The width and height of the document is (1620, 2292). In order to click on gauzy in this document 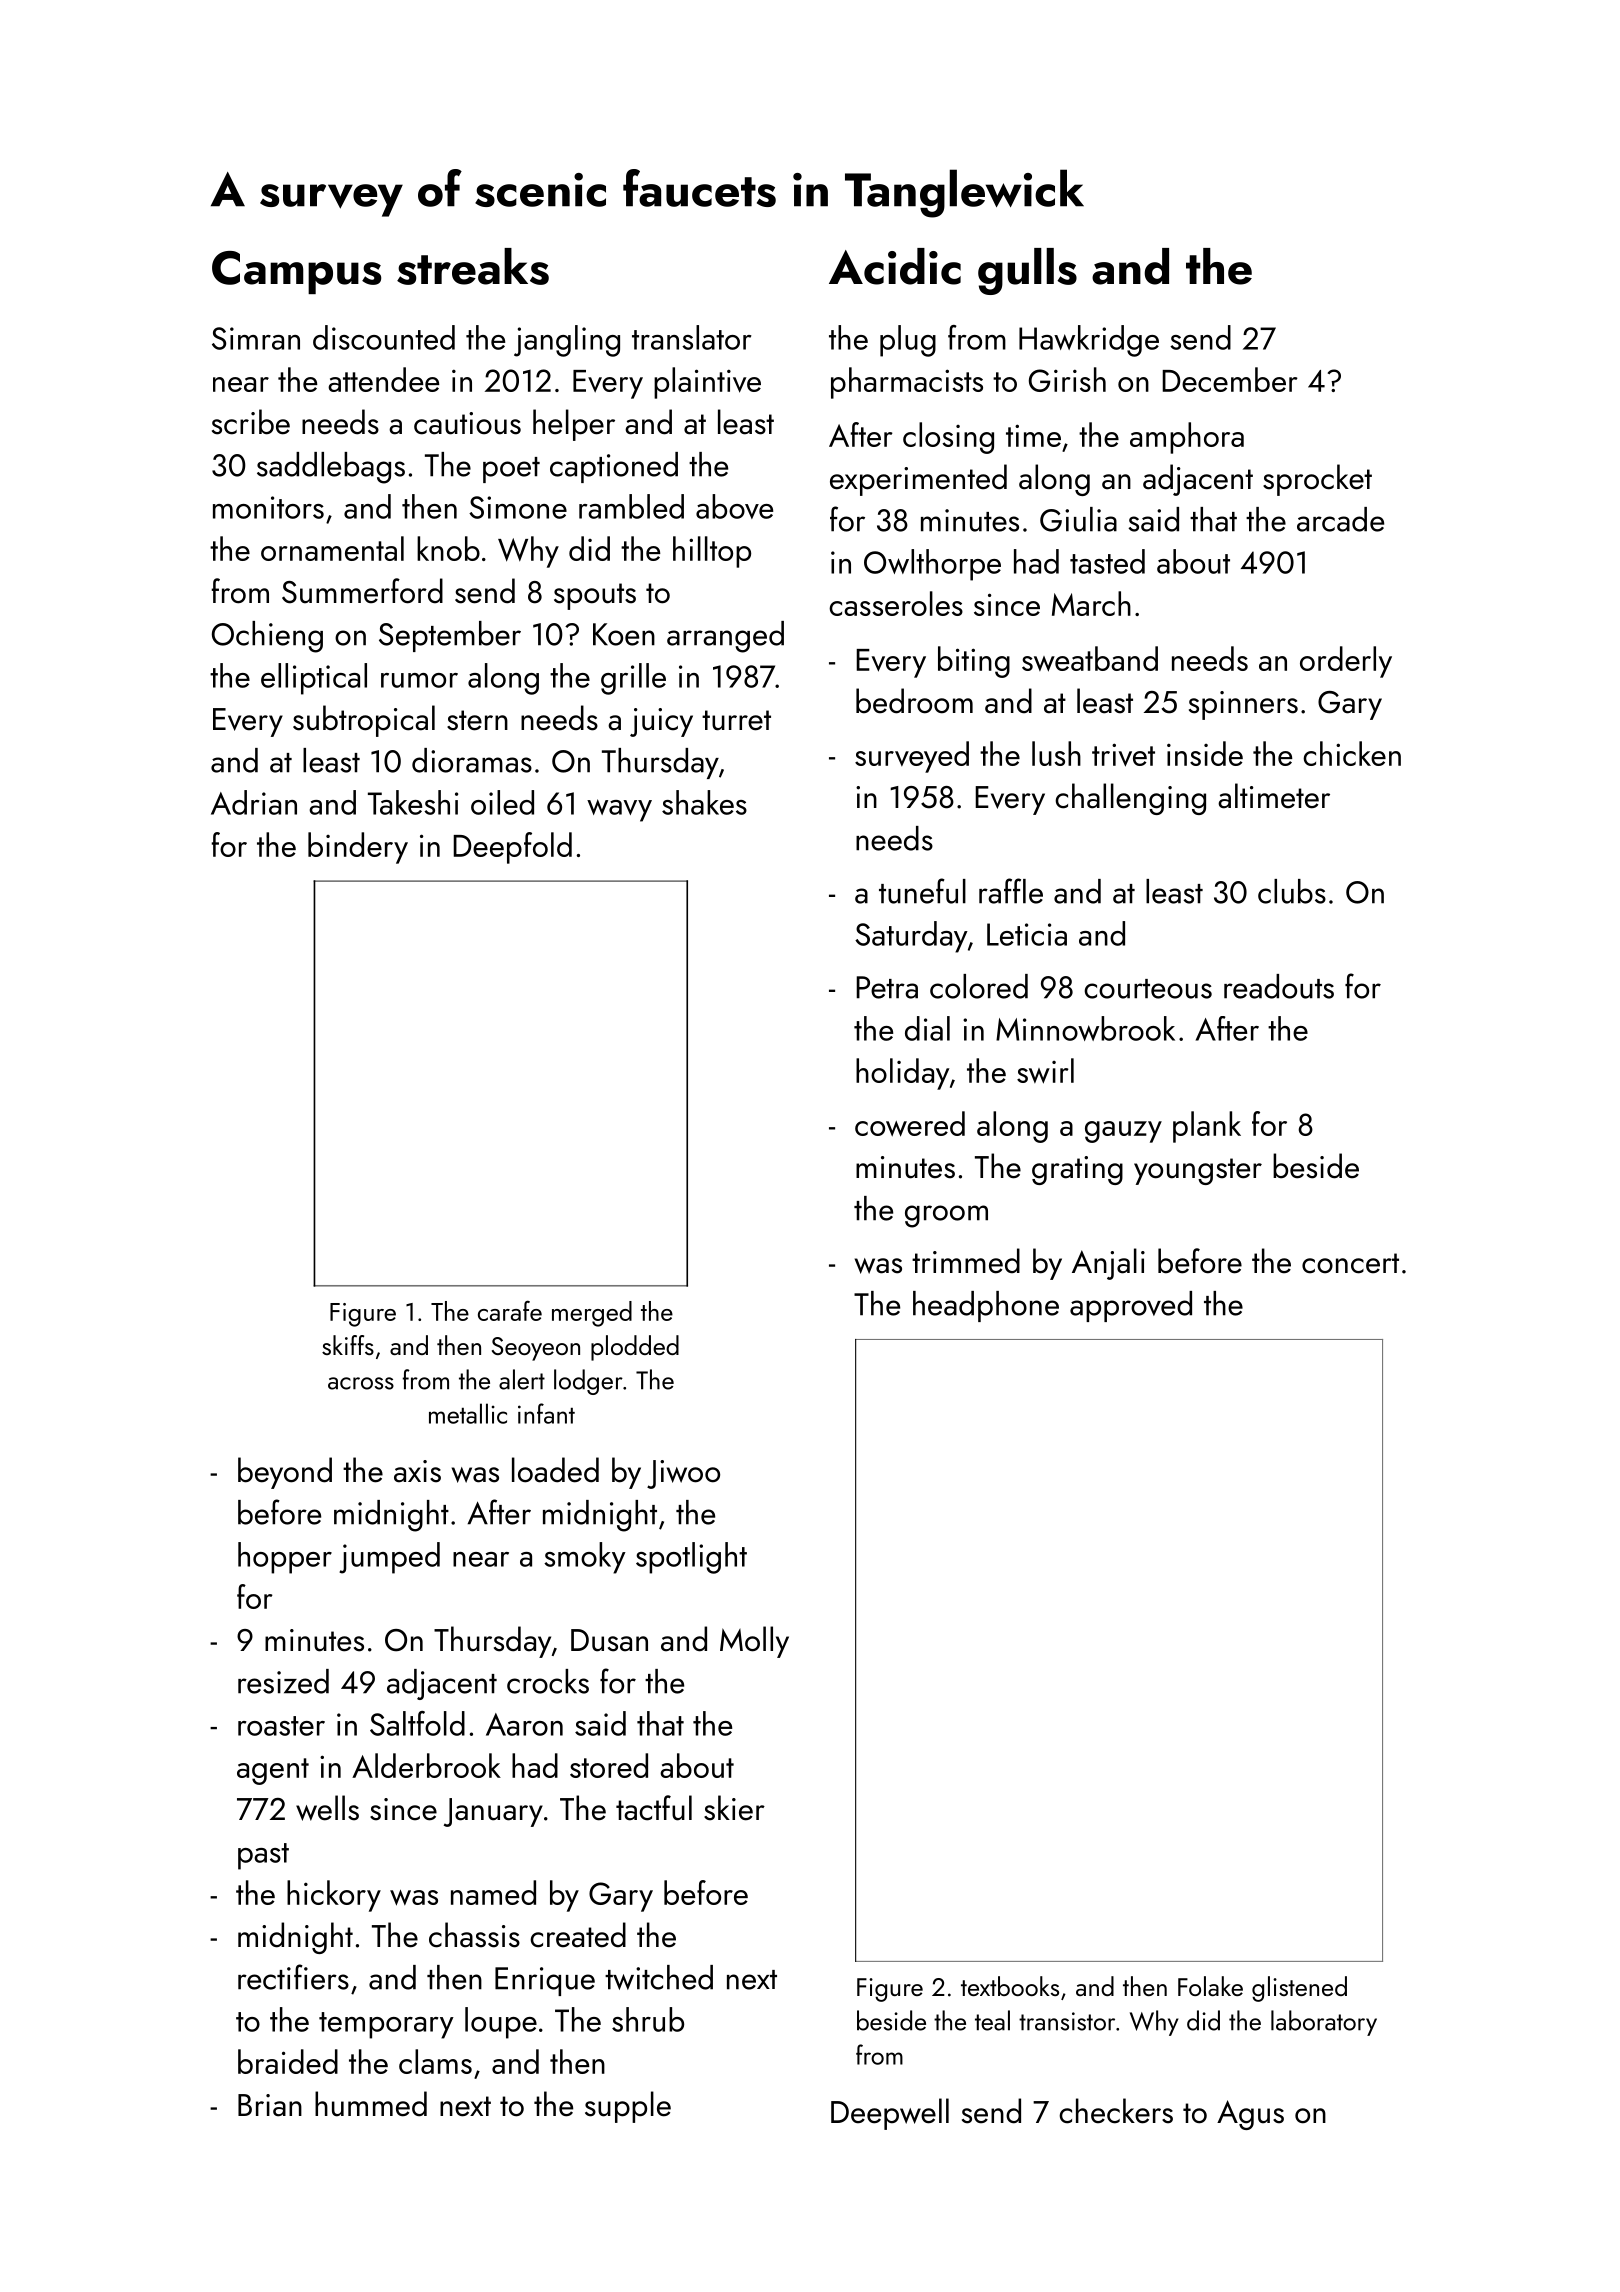, I will do `click(1123, 1132)`.
